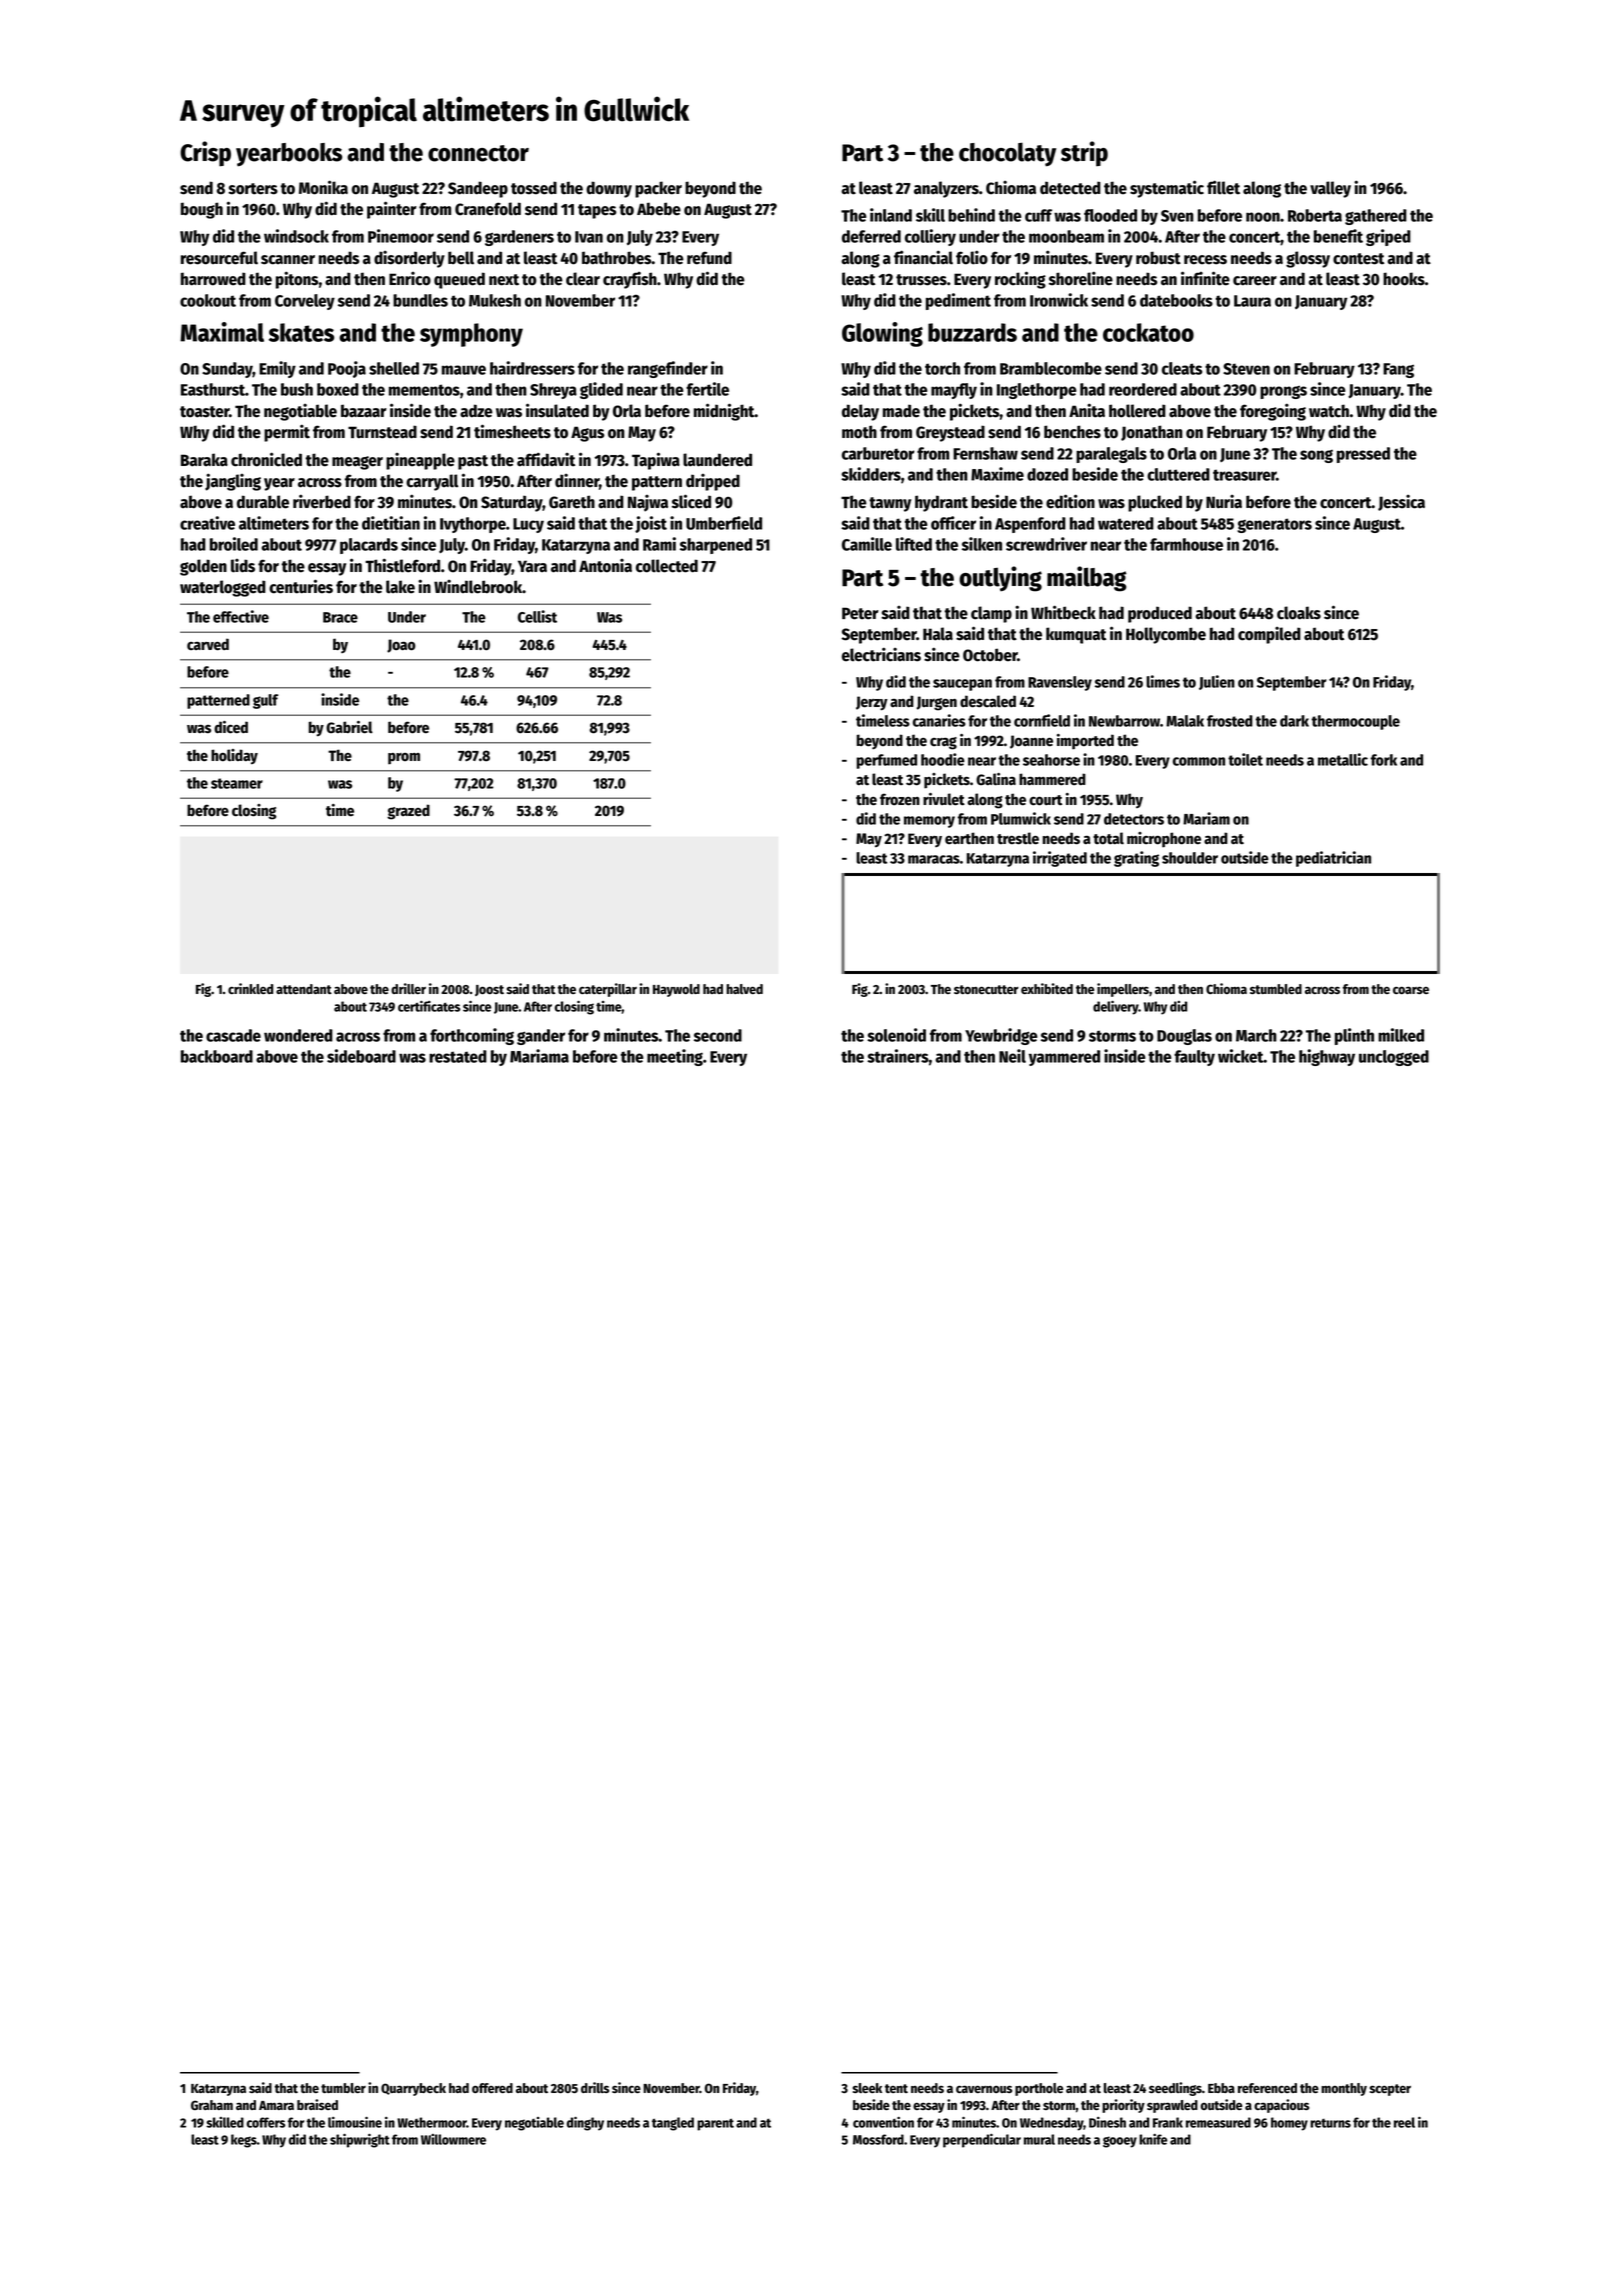  Describe the element at coordinates (1064, 1058) in the document. I see `yammered` at that location.
